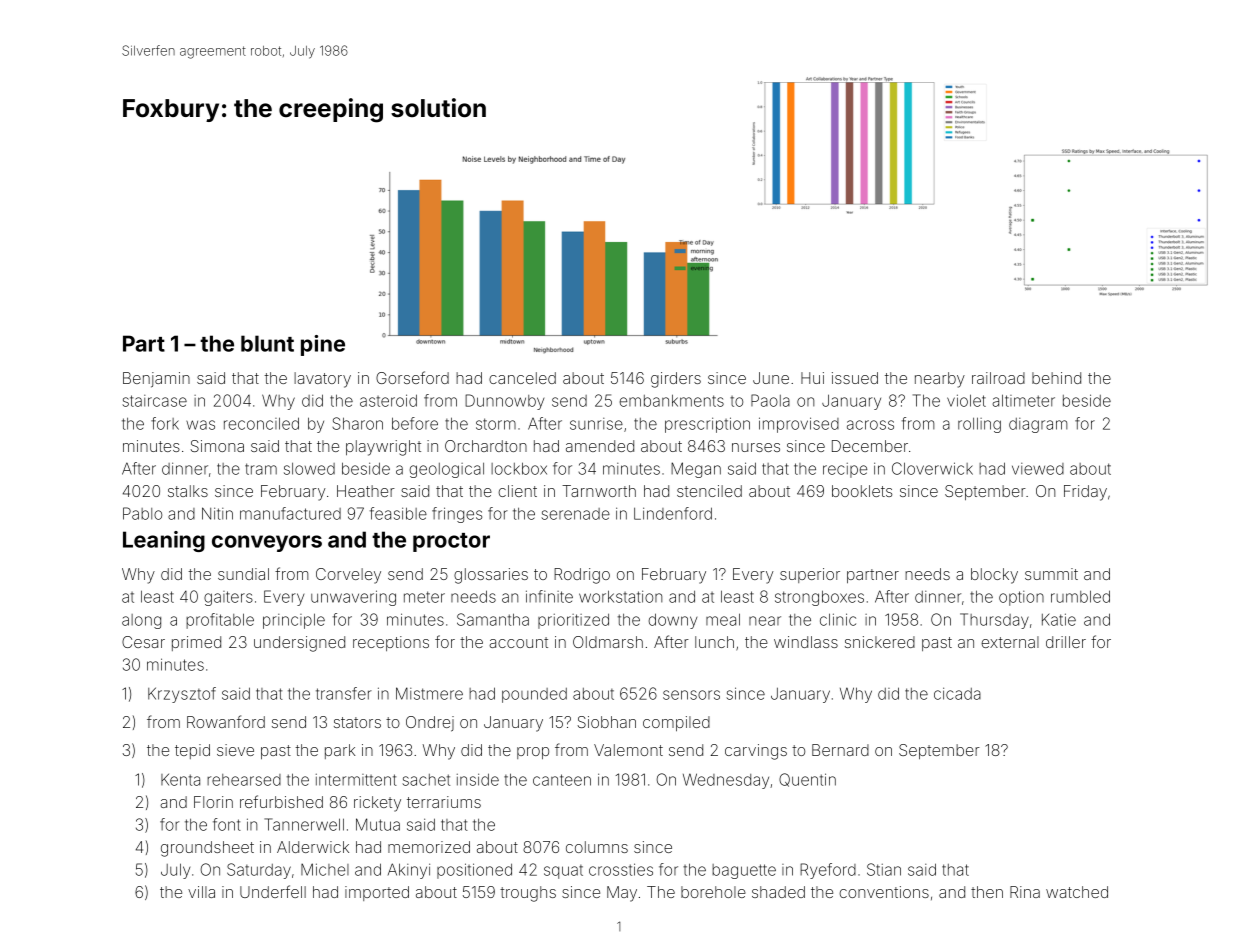 This screenshot has width=1233, height=952. Describe the element at coordinates (1038, 469) in the screenshot. I see `viewed` at that location.
